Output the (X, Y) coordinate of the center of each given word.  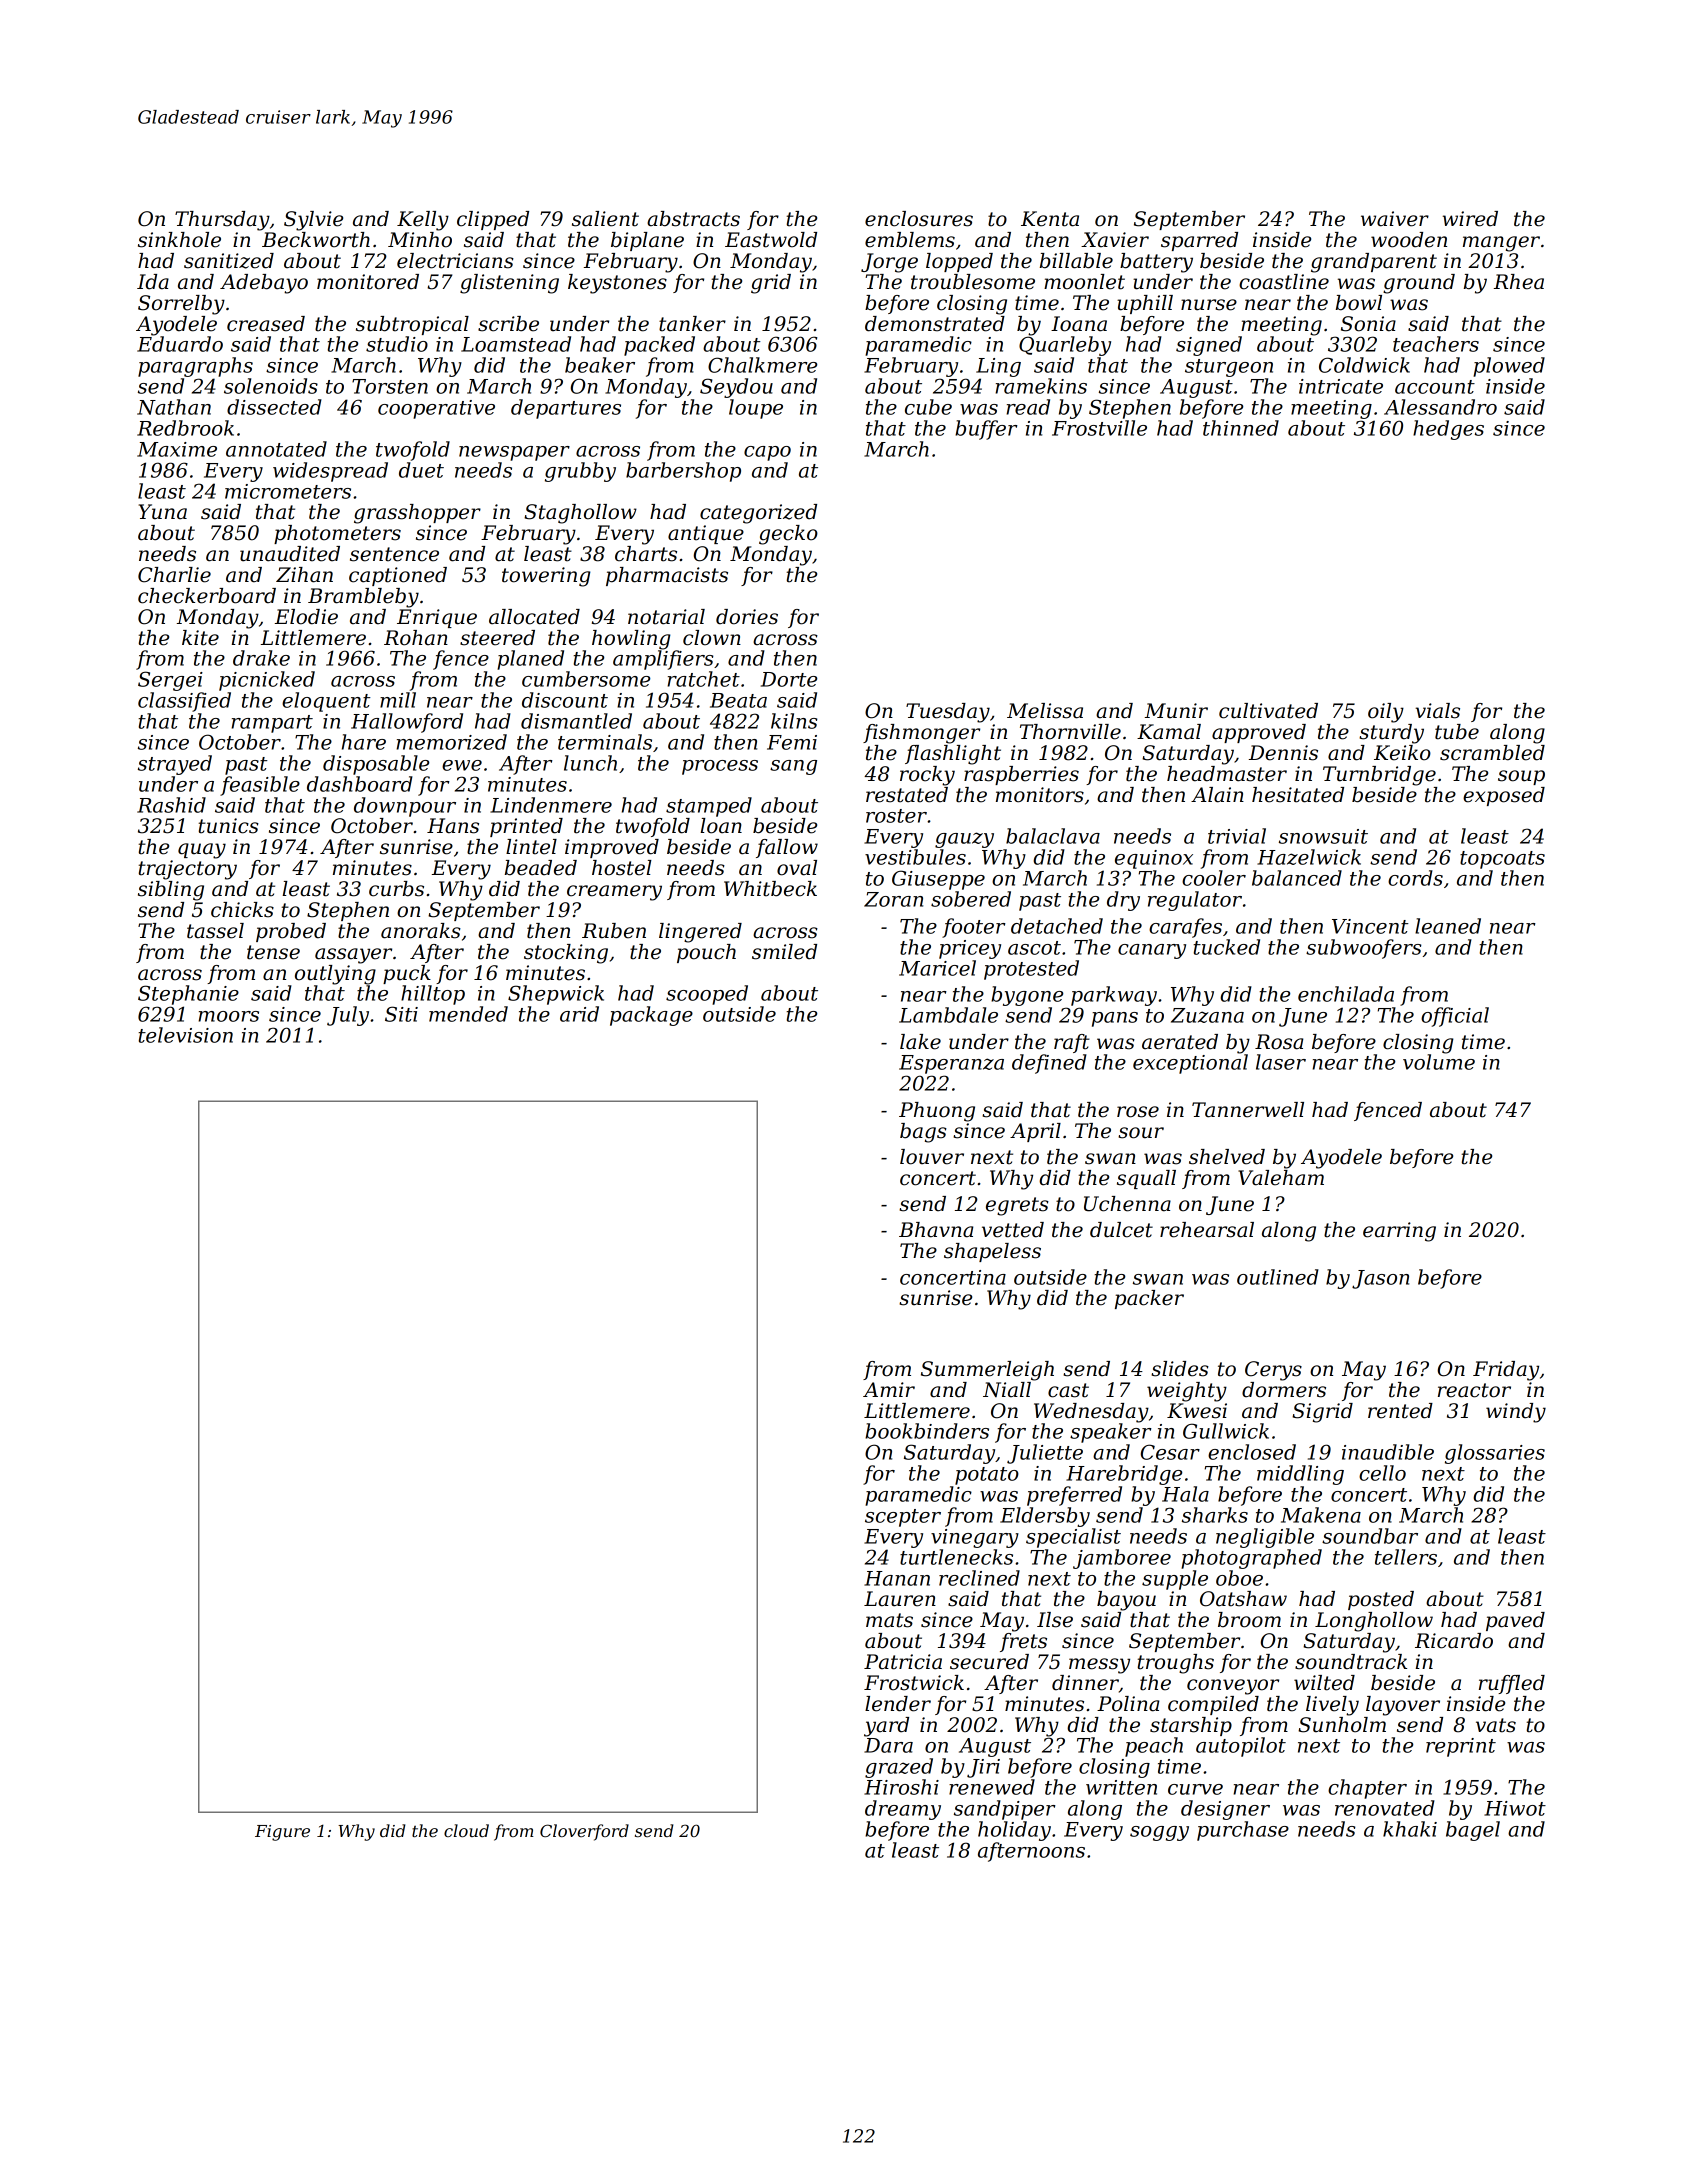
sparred (1199, 241)
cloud (466, 1830)
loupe (756, 409)
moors (228, 1016)
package (651, 1016)
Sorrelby (181, 305)
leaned (1448, 926)
